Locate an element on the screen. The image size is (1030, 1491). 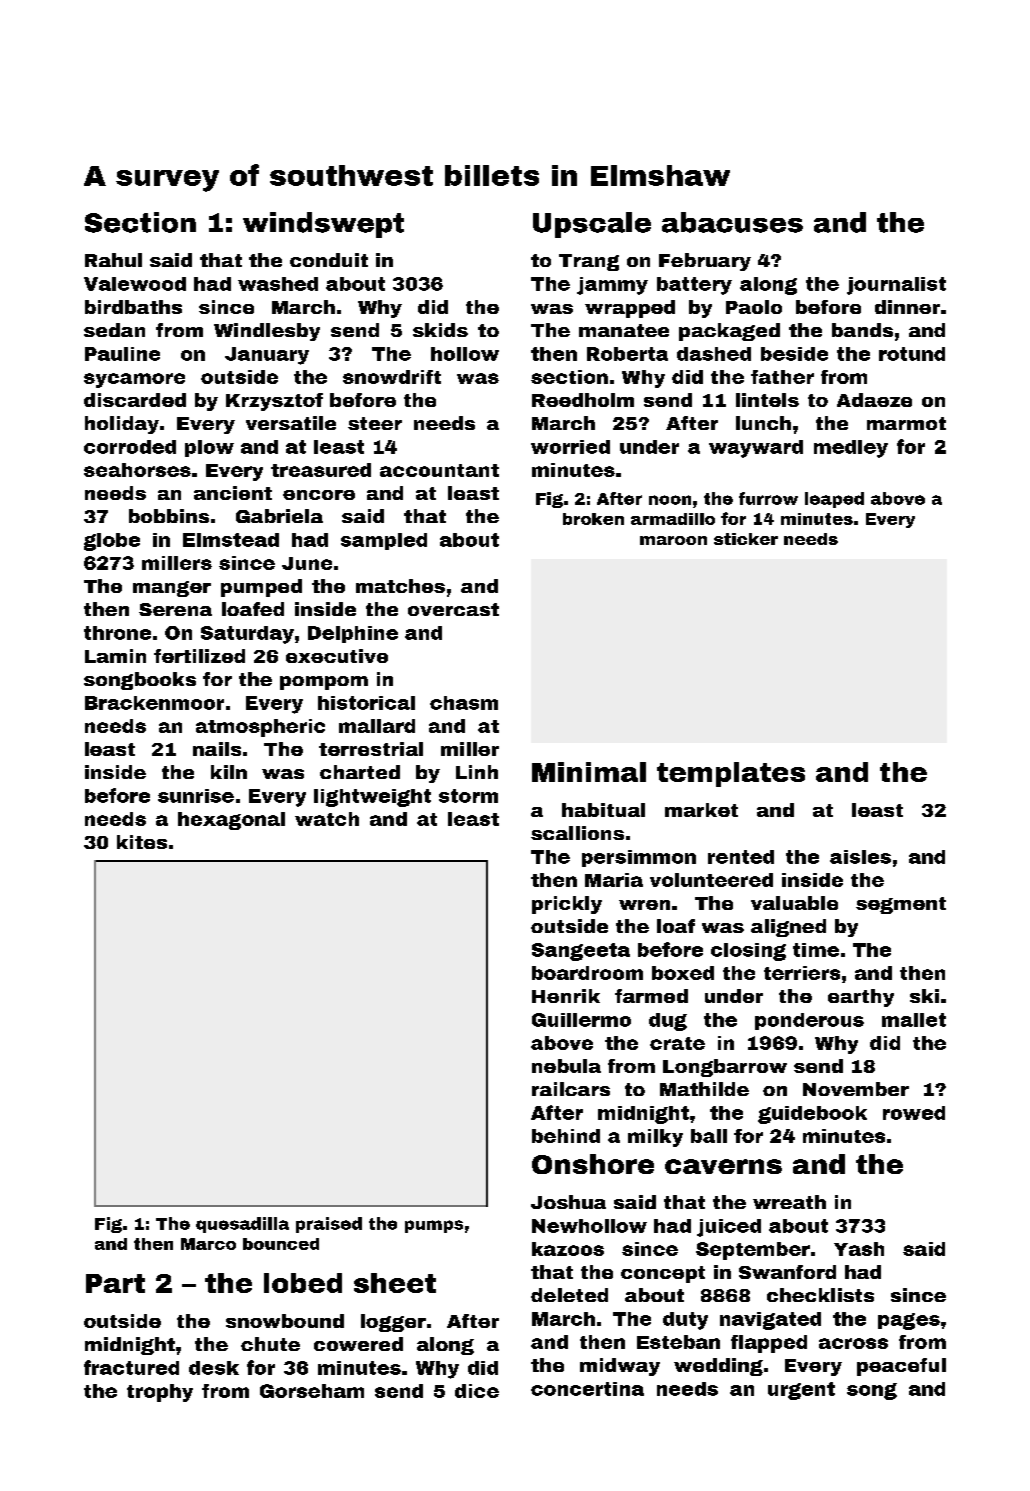
Rahul is located at coordinates (113, 260).
